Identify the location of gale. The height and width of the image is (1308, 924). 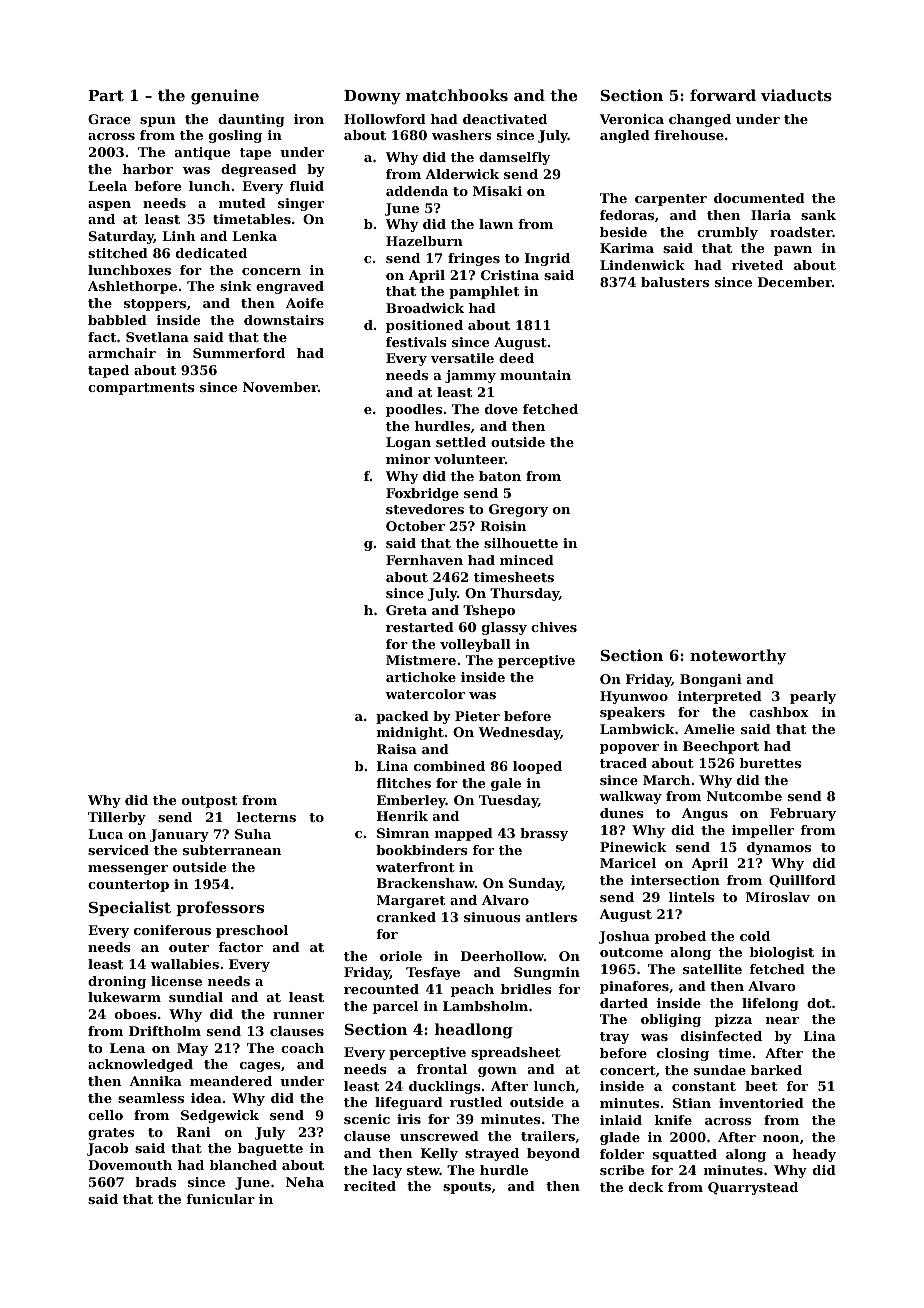
(506, 784).
